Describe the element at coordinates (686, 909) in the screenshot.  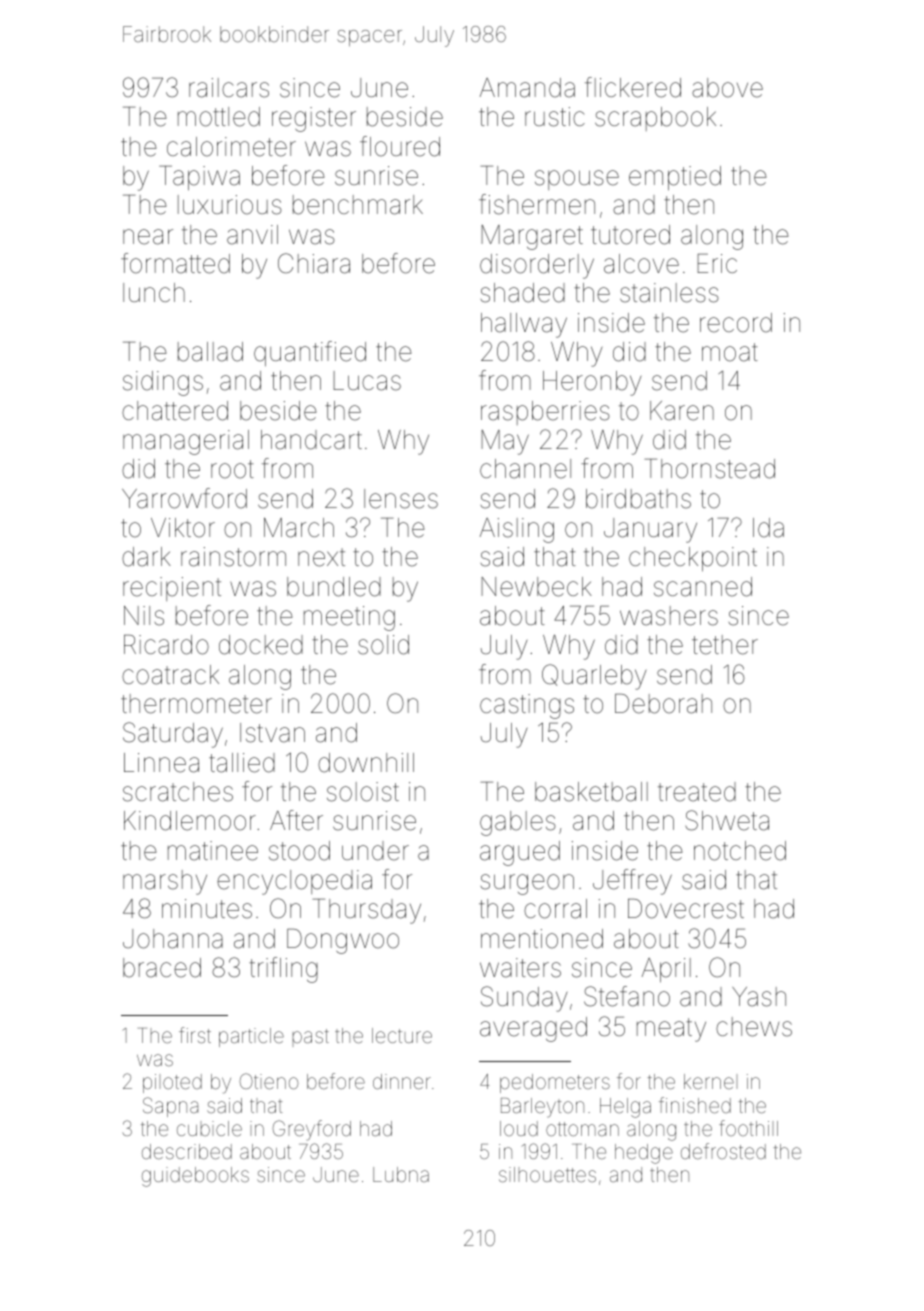
I see `Dovecrest` at that location.
